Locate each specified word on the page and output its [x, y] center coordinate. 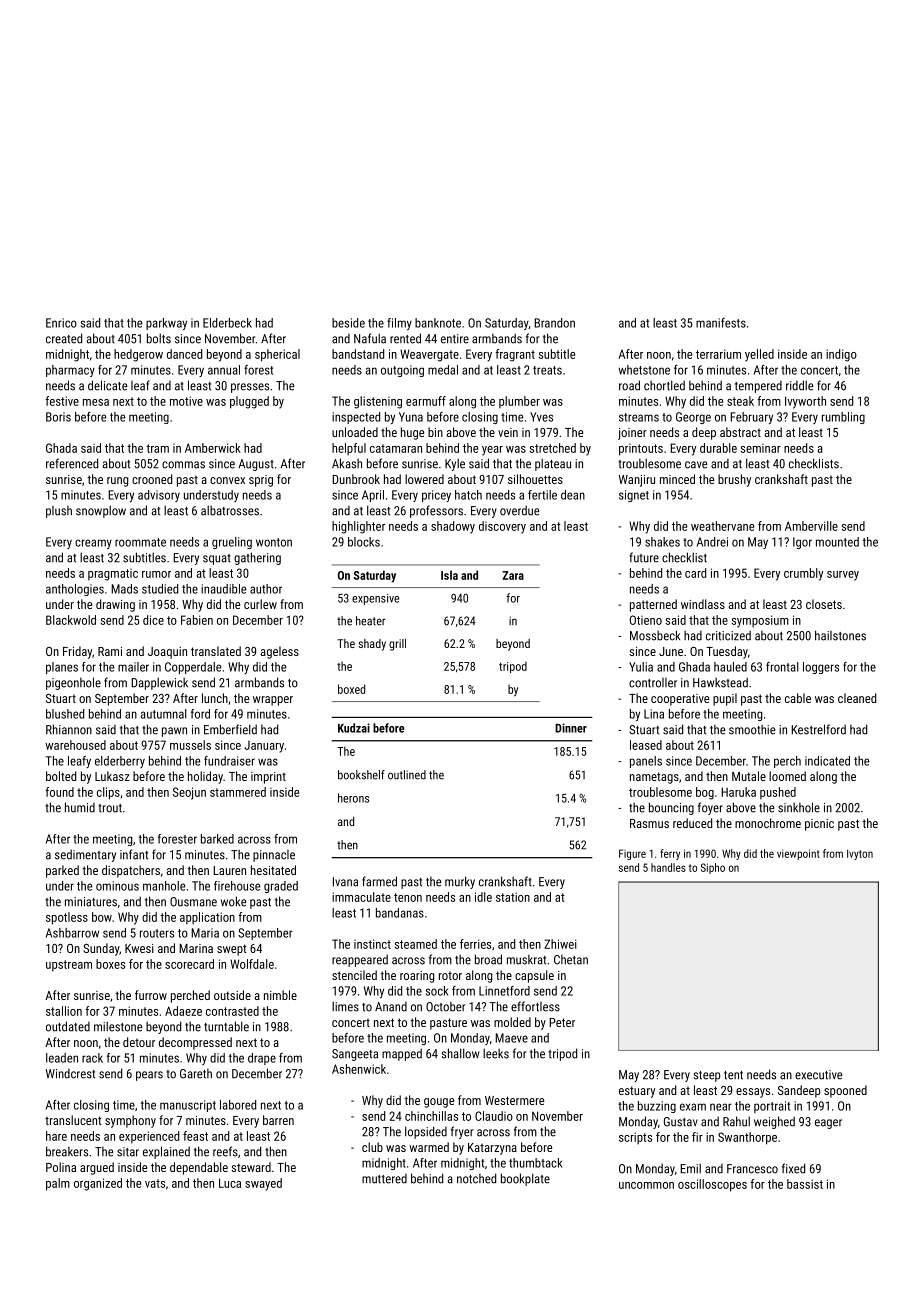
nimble [280, 995]
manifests [721, 323]
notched [476, 1178]
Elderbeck [227, 323]
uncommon [646, 1185]
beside [348, 323]
